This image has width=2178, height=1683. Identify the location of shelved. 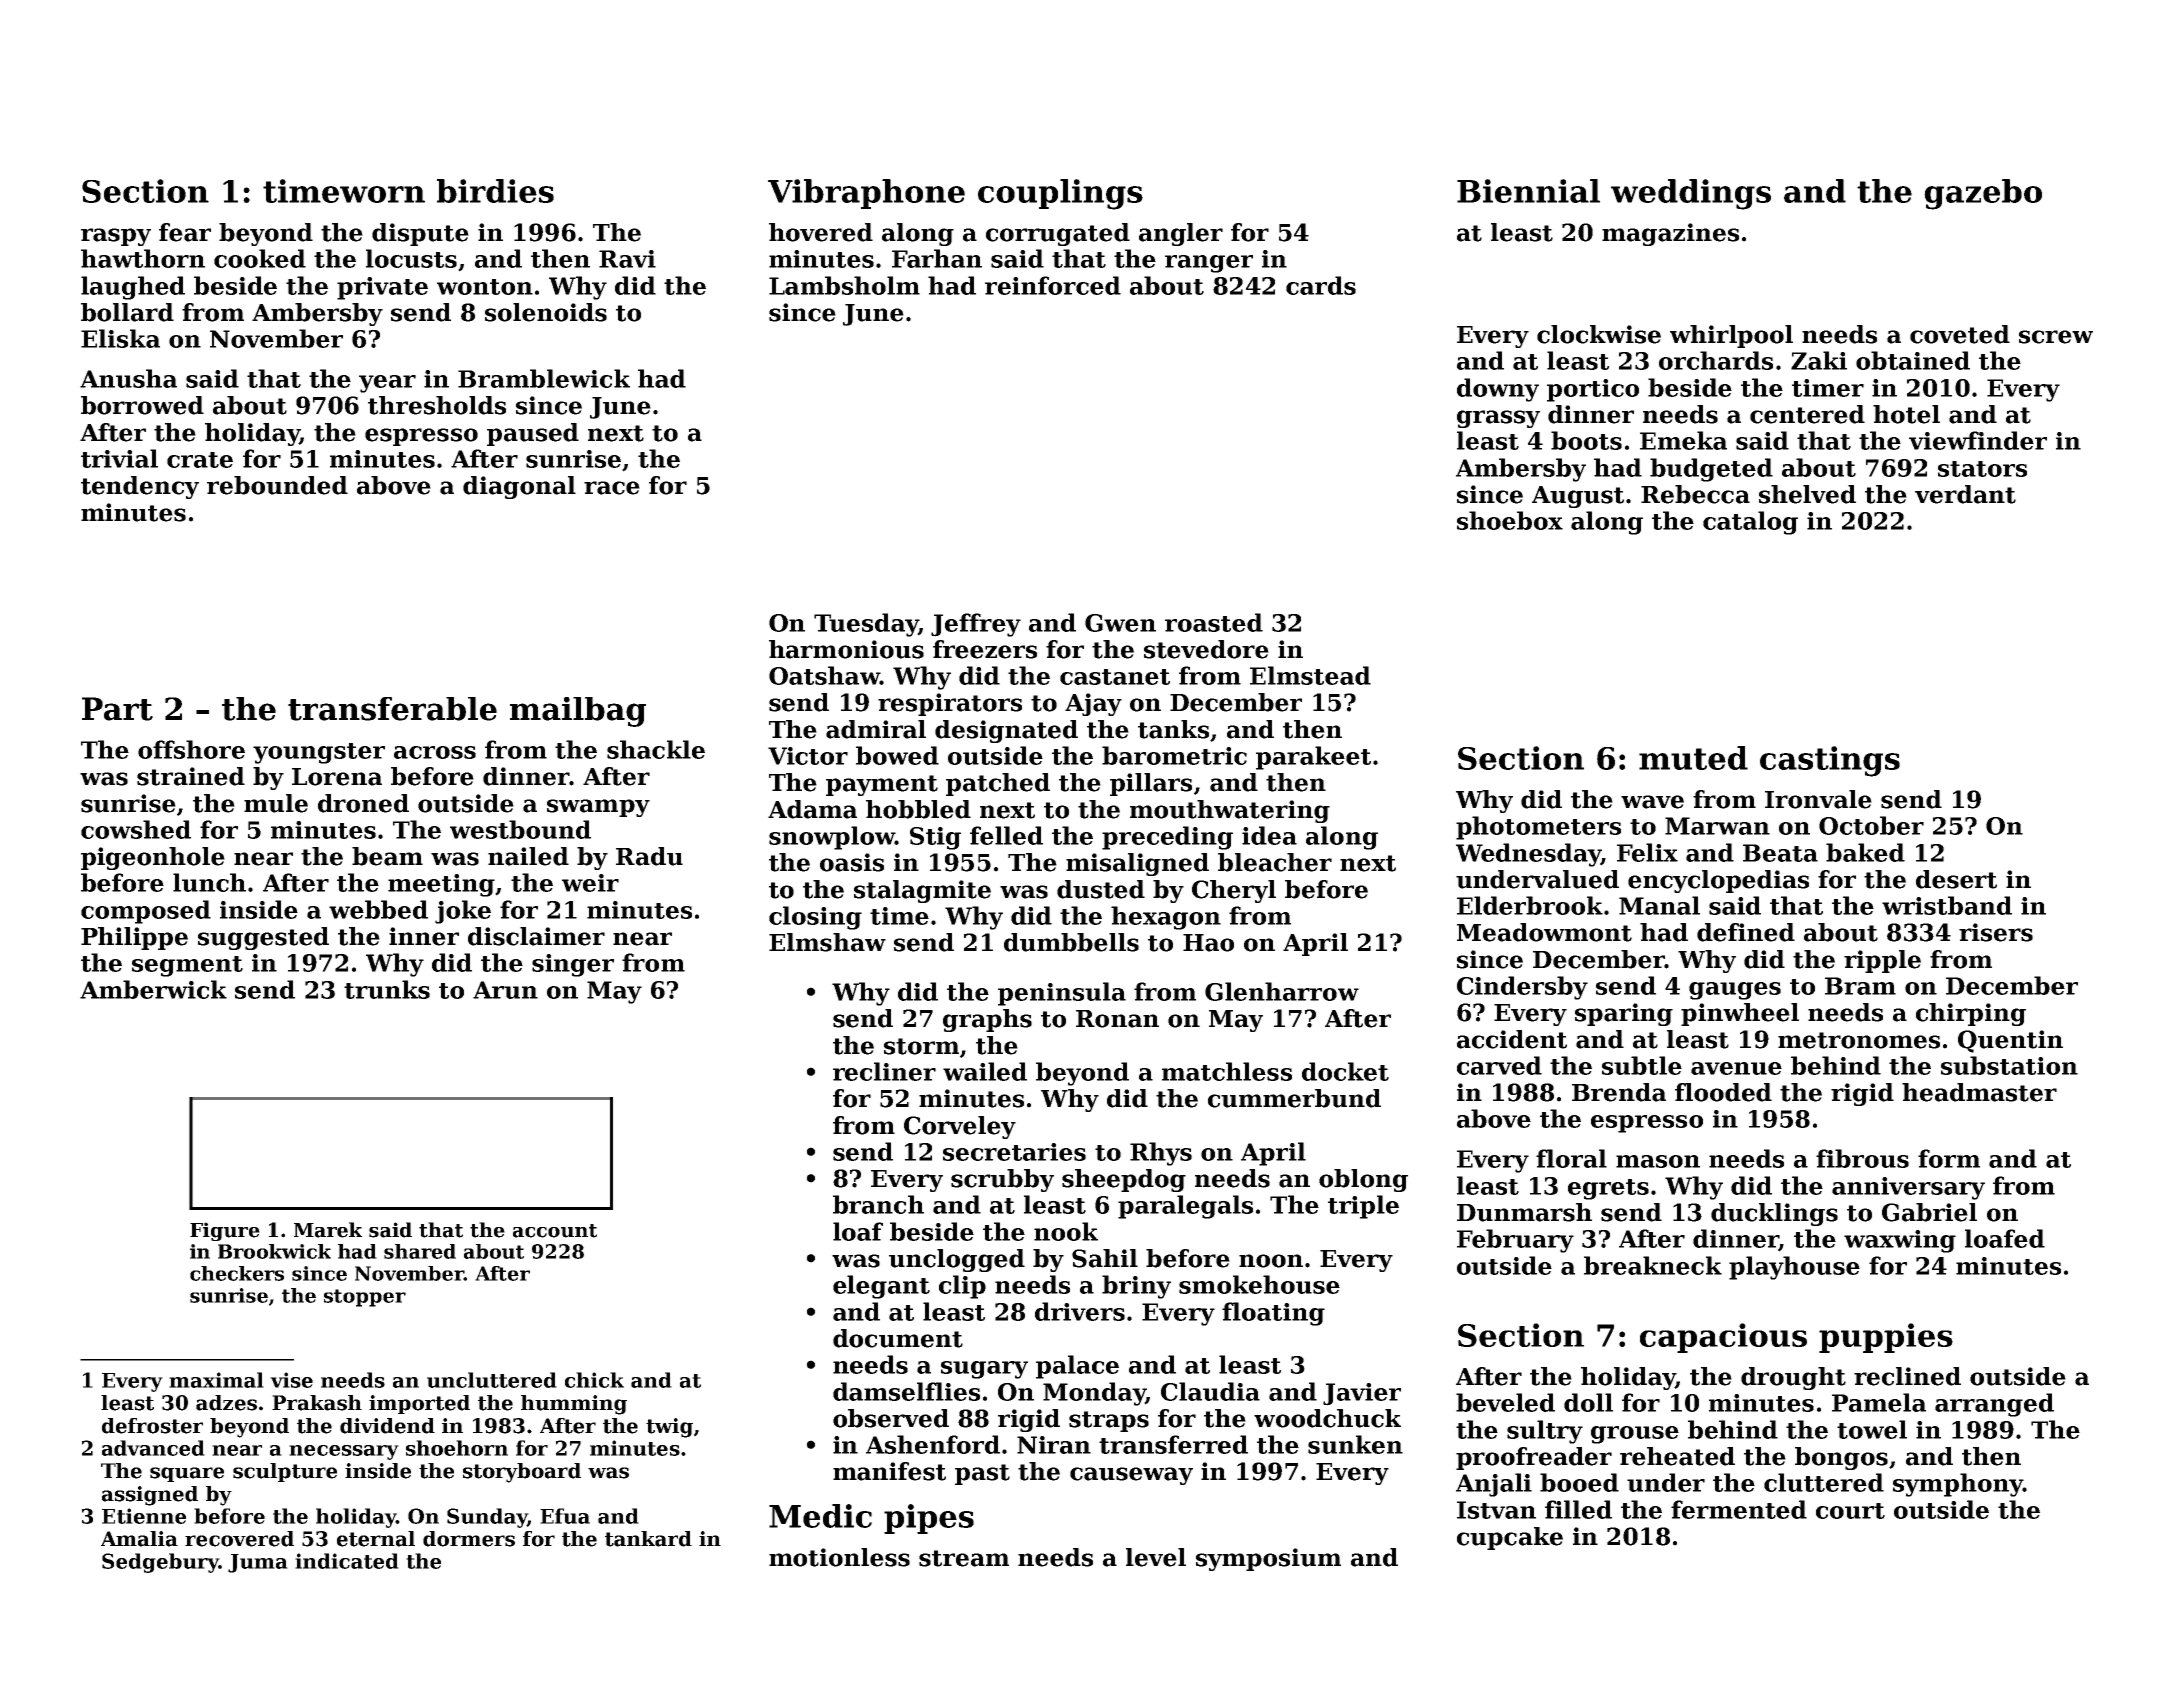
(1807, 494).
